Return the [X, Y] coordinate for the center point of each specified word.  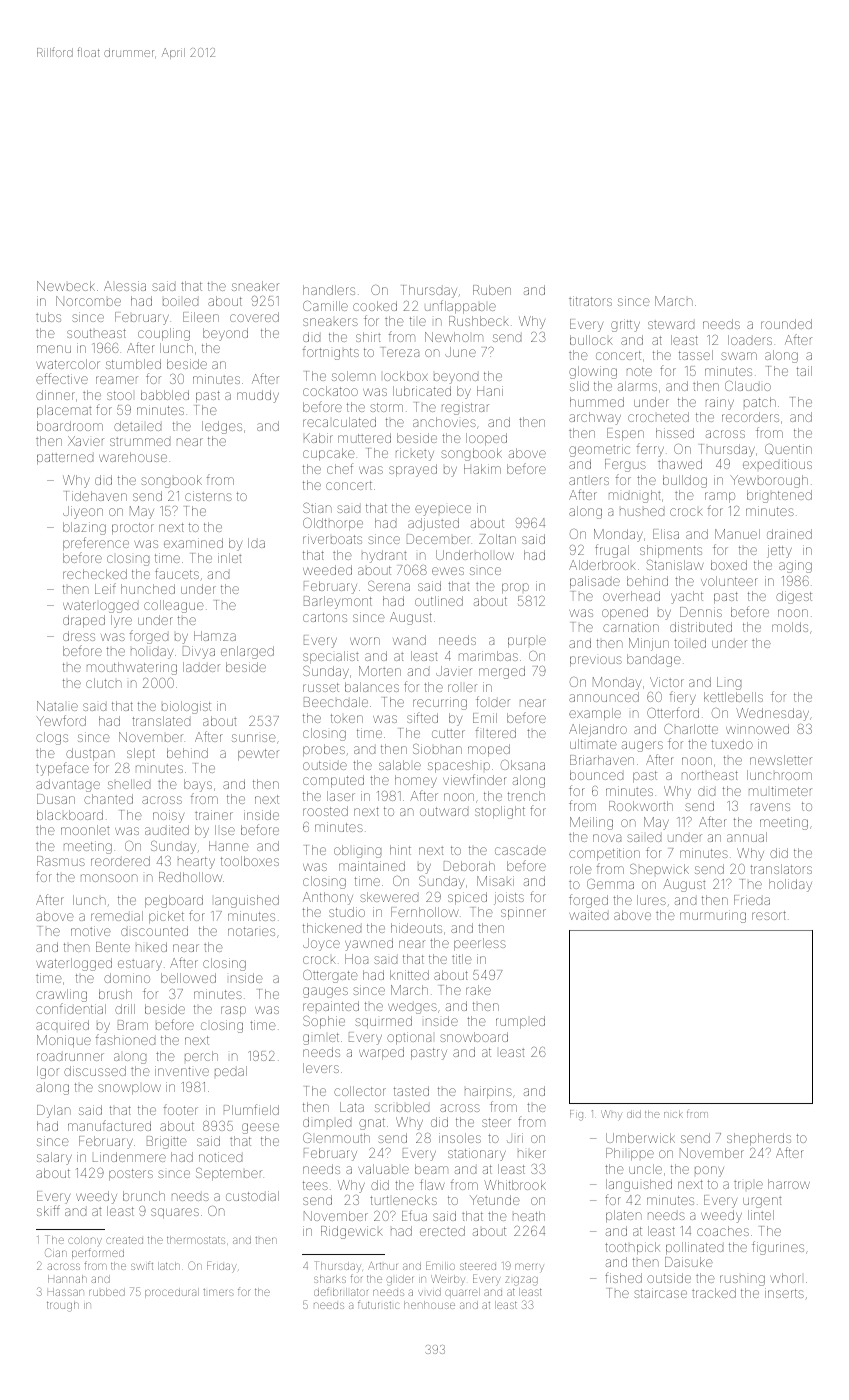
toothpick [632, 1248]
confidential [71, 1008]
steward [671, 325]
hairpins [488, 1092]
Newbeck [66, 286]
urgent [762, 1202]
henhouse [429, 1305]
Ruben [492, 290]
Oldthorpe [333, 524]
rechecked [95, 574]
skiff [48, 1210]
